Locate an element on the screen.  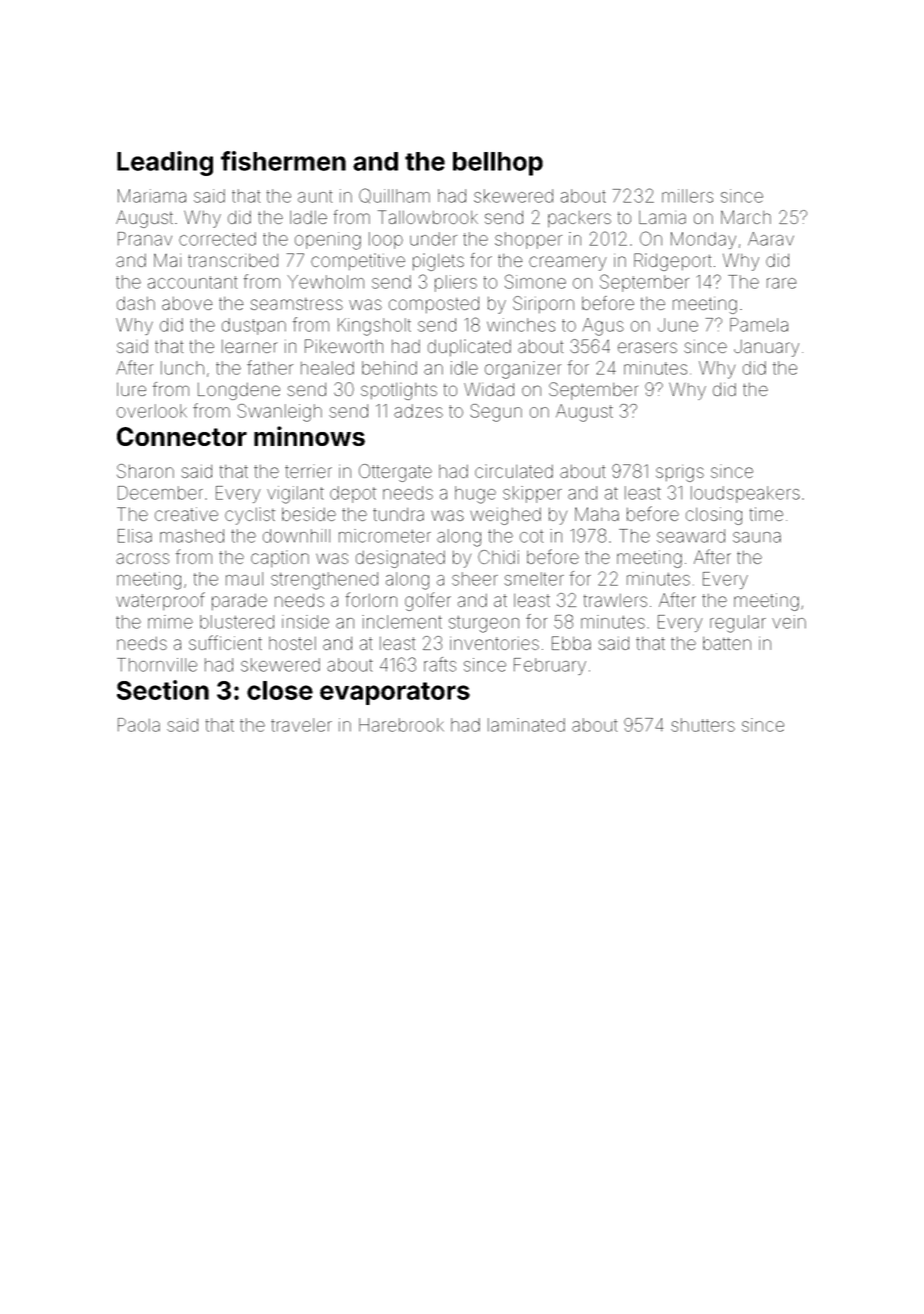
waterproof is located at coordinates (160, 601).
